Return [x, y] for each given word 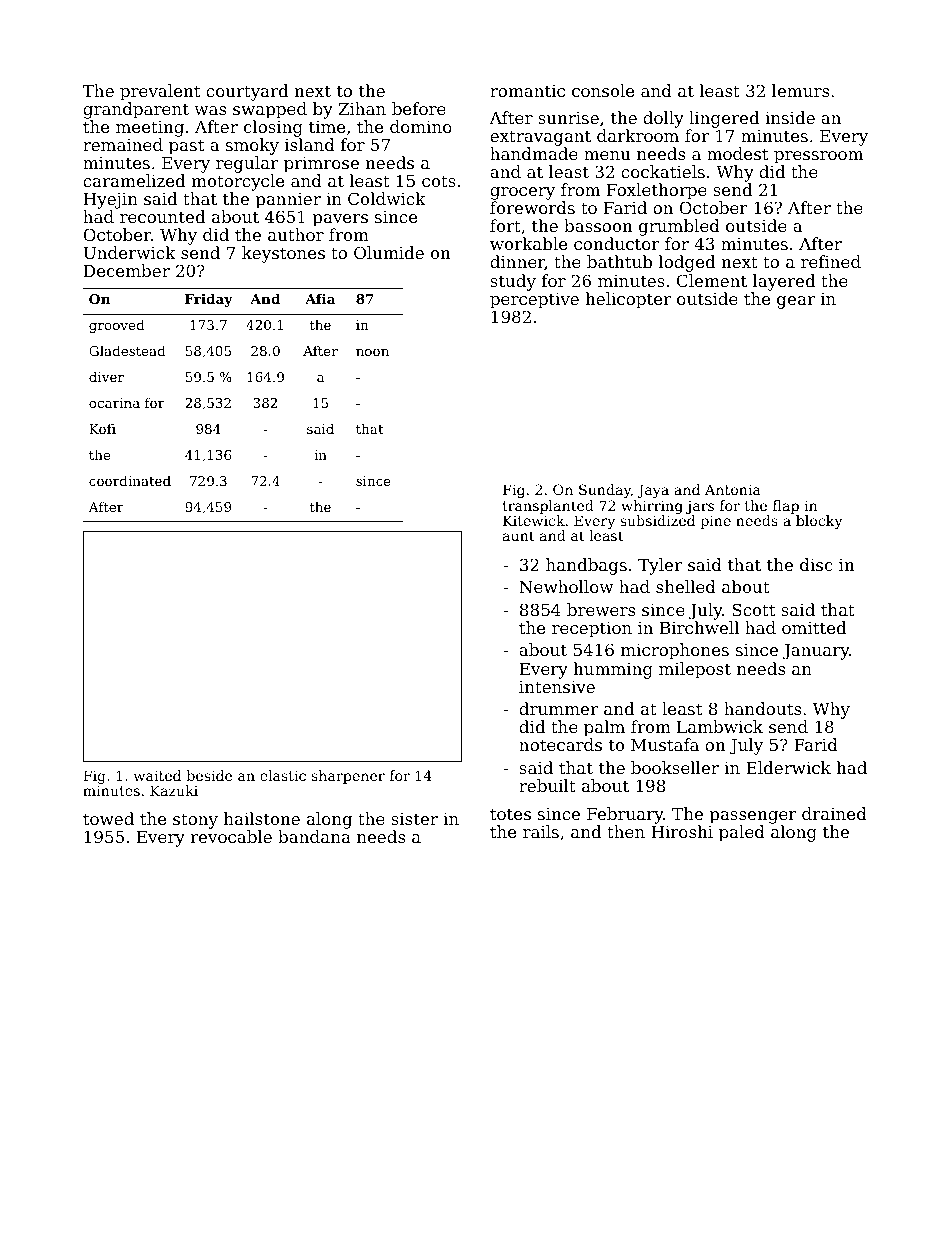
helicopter [628, 300]
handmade [534, 153]
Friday [209, 300]
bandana [314, 836]
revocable [231, 836]
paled [742, 833]
